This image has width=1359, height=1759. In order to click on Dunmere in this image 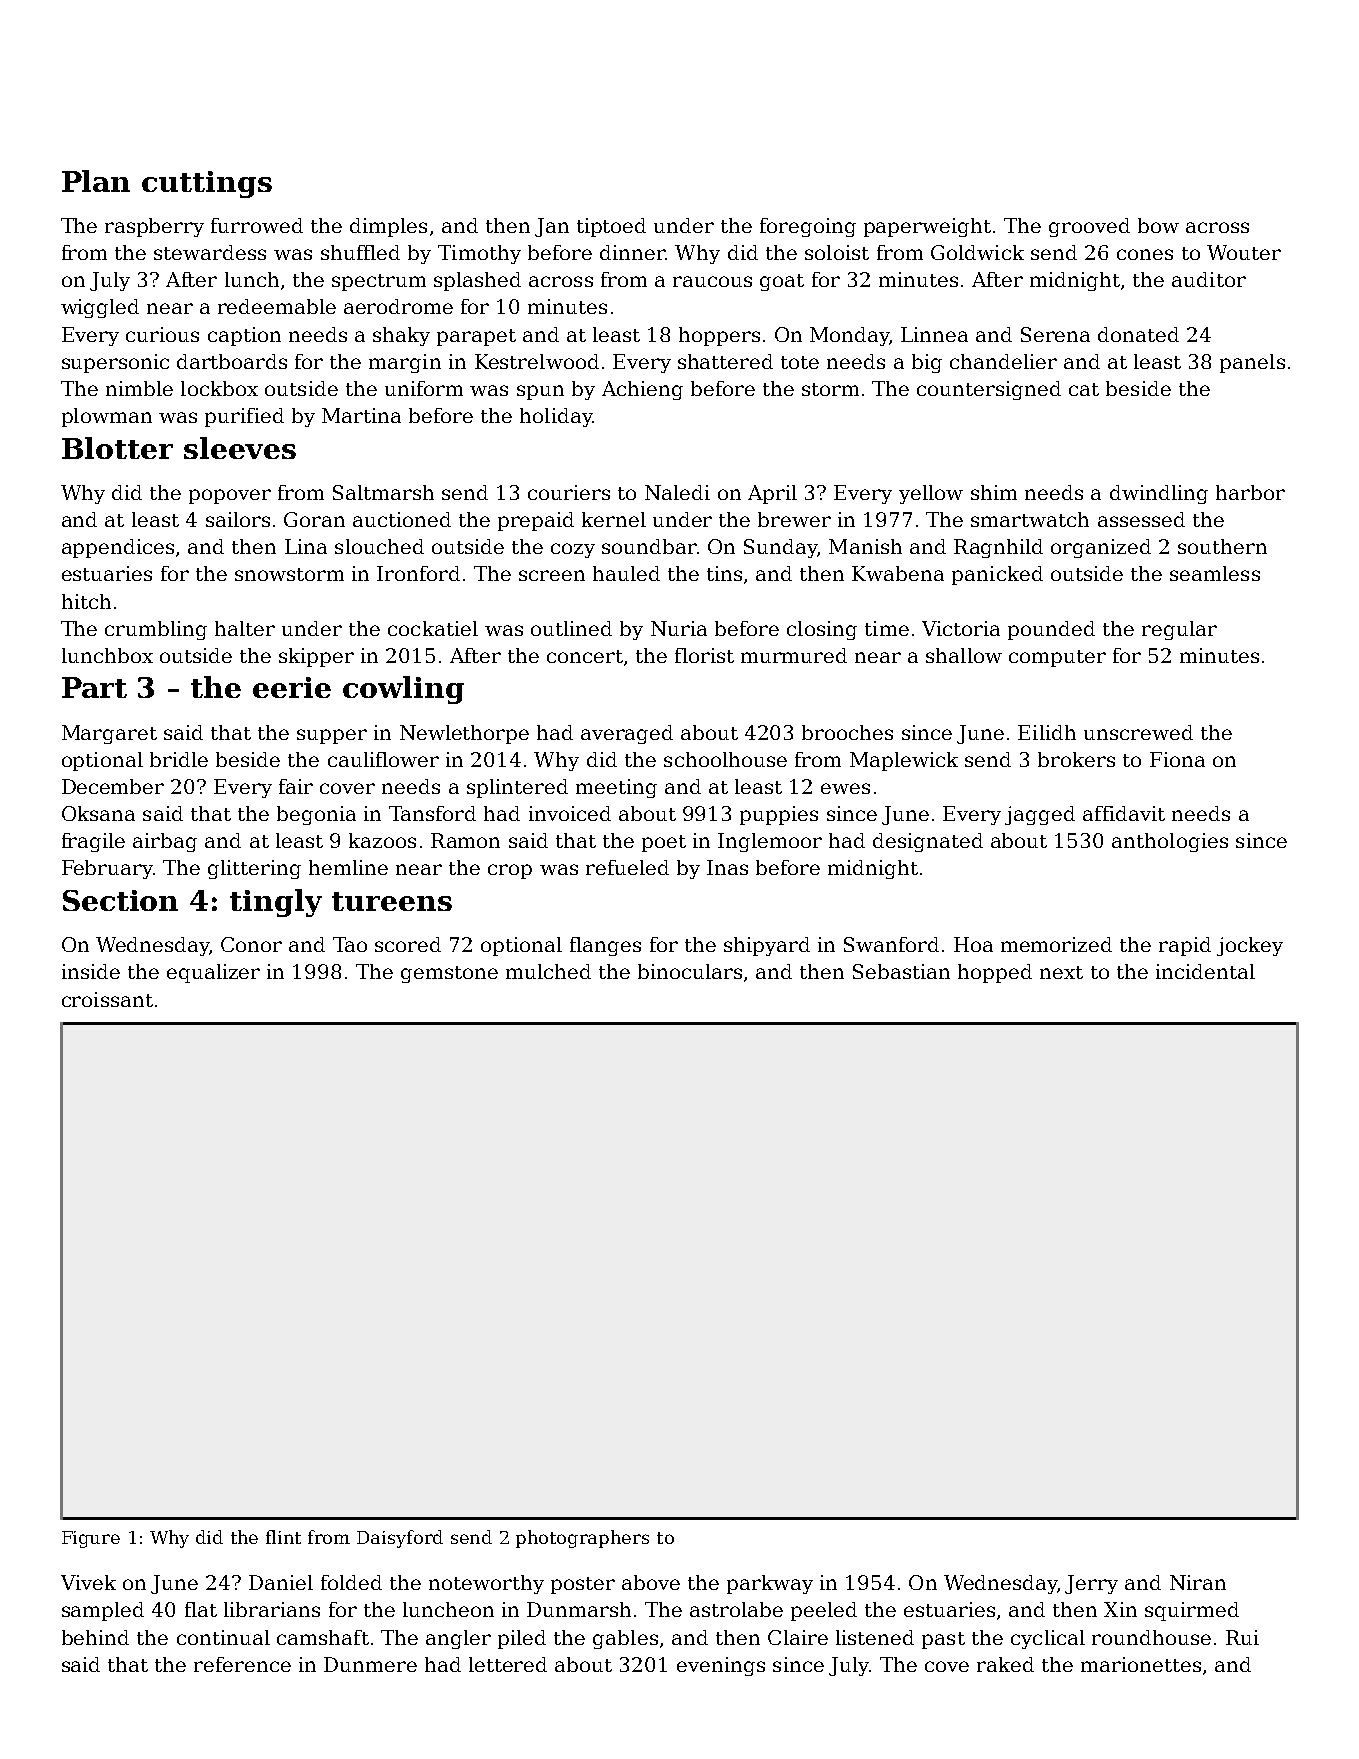, I will do `click(370, 1664)`.
